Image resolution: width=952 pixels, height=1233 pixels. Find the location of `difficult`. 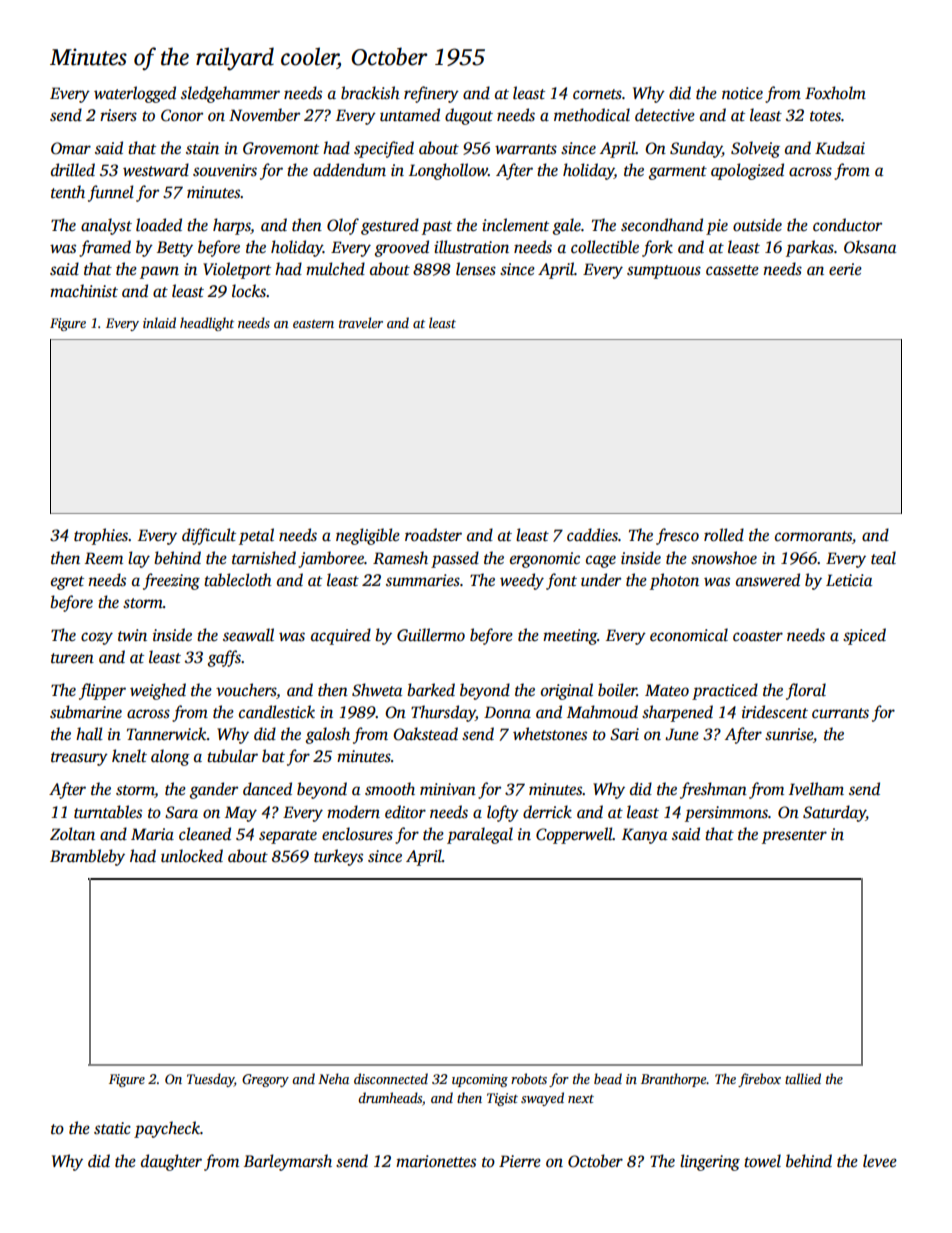

difficult is located at coordinates (209, 536).
